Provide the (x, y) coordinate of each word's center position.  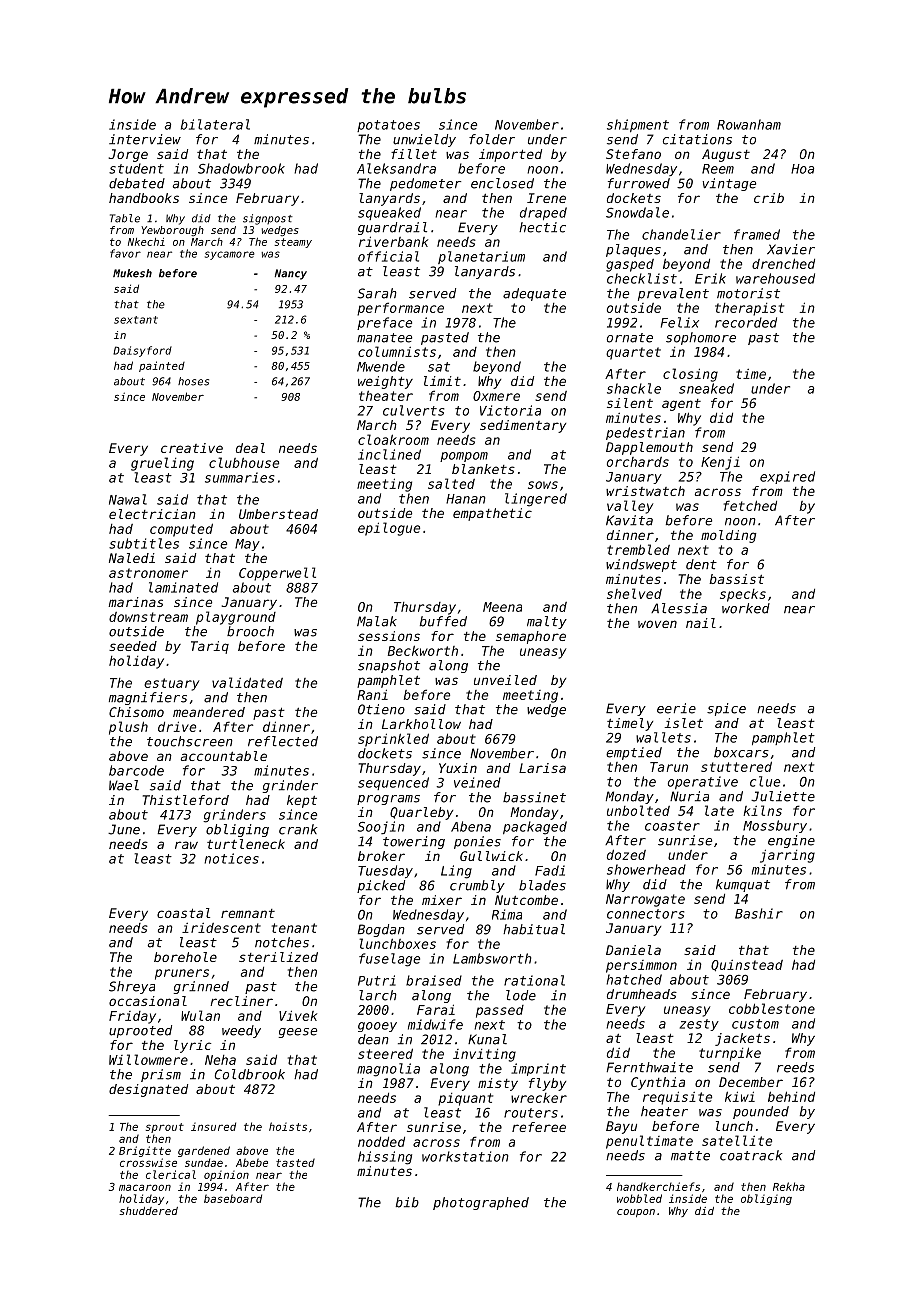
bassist (736, 579)
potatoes (388, 126)
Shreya (132, 987)
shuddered (148, 1211)
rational (534, 980)
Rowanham (749, 124)
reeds (795, 1067)
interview (145, 139)
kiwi (740, 1096)
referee (539, 1127)
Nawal (128, 499)
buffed (443, 621)
